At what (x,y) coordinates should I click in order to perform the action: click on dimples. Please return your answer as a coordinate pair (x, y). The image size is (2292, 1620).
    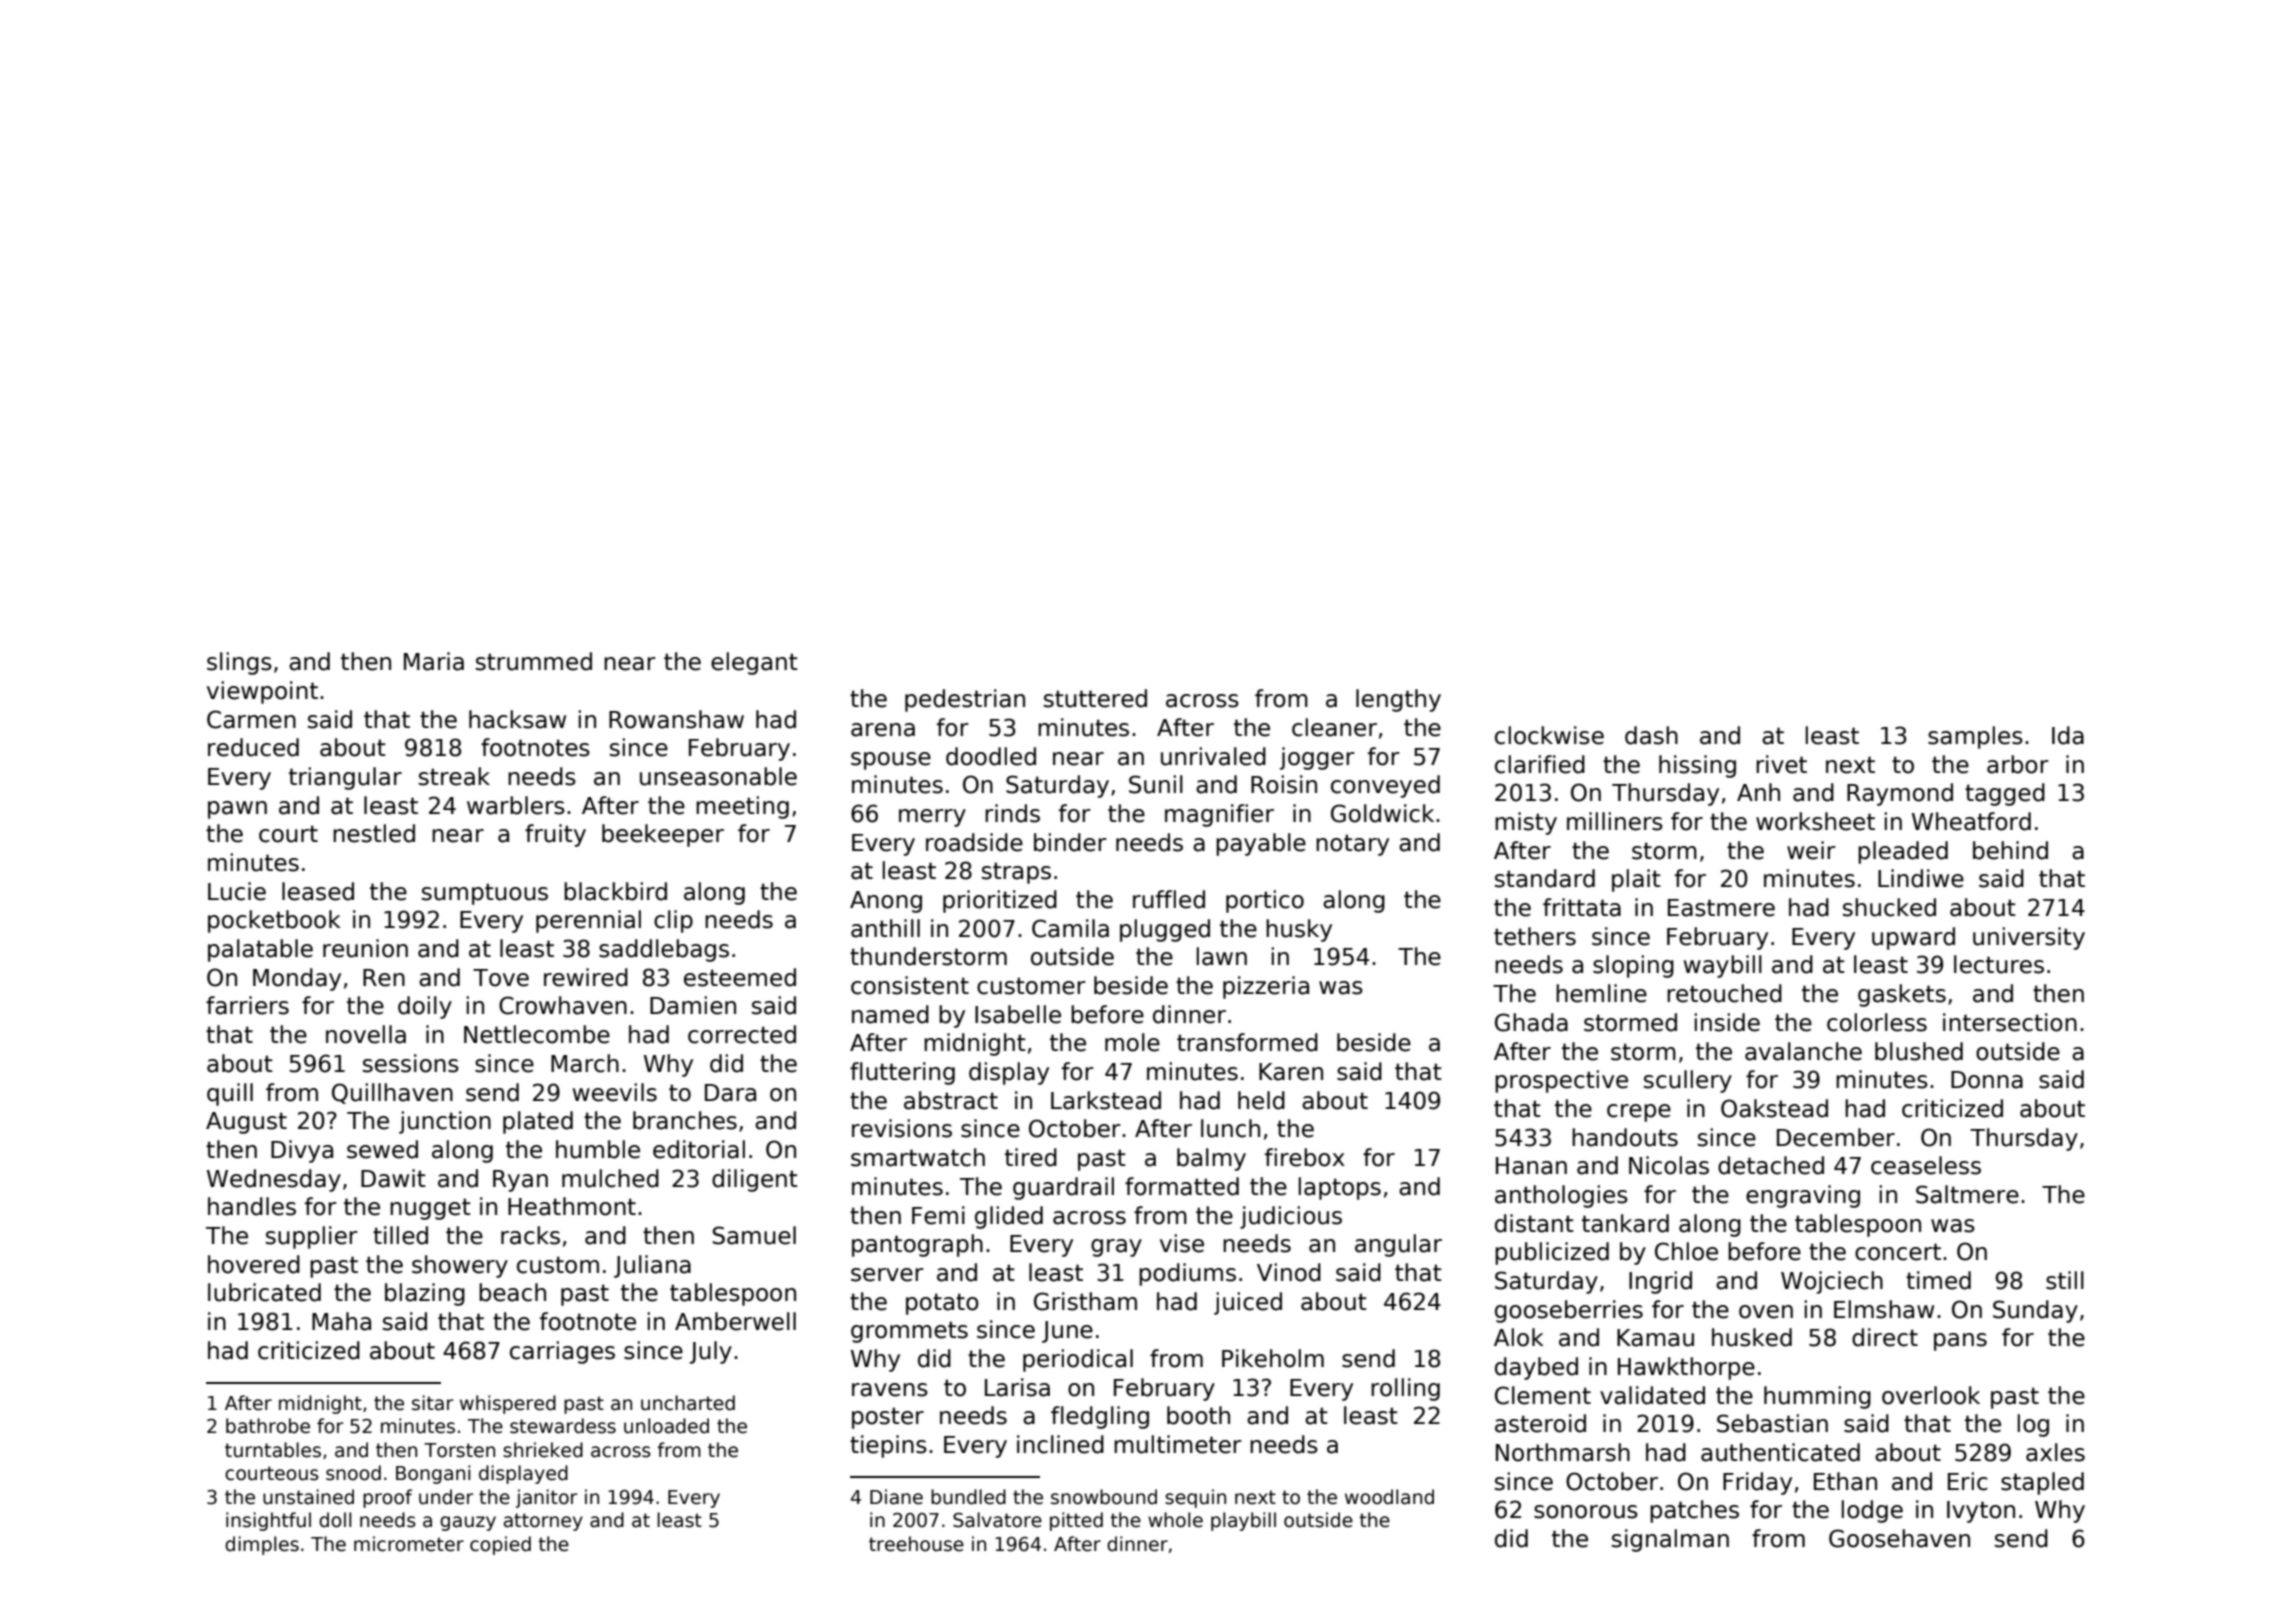
    Looking at the image, I should click on (262, 1545).
